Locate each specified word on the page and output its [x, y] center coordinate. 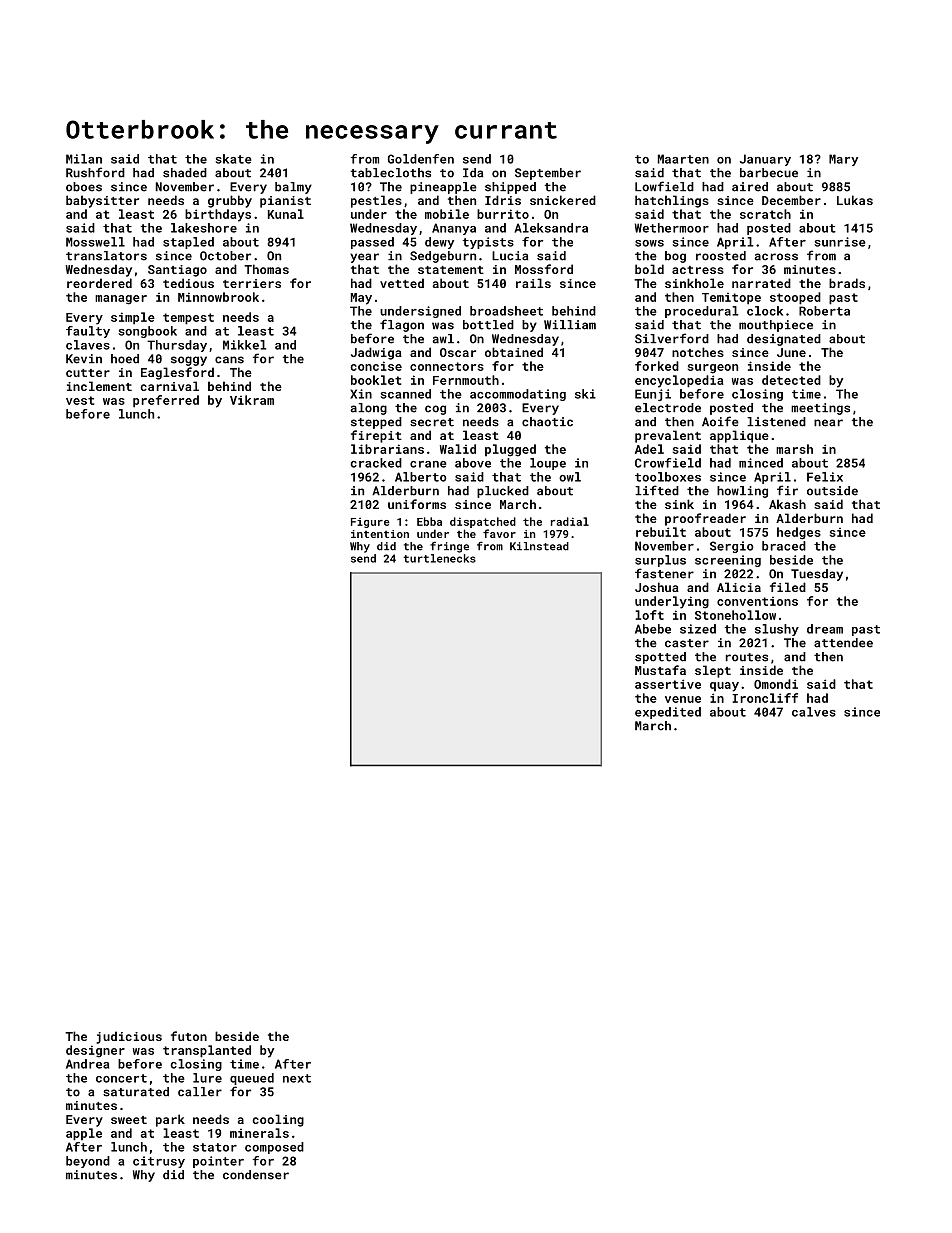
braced [784, 546]
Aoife [720, 421]
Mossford [544, 269]
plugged [510, 450]
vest [80, 400]
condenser [256, 1175]
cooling [278, 1120]
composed [274, 1148]
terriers [252, 283]
